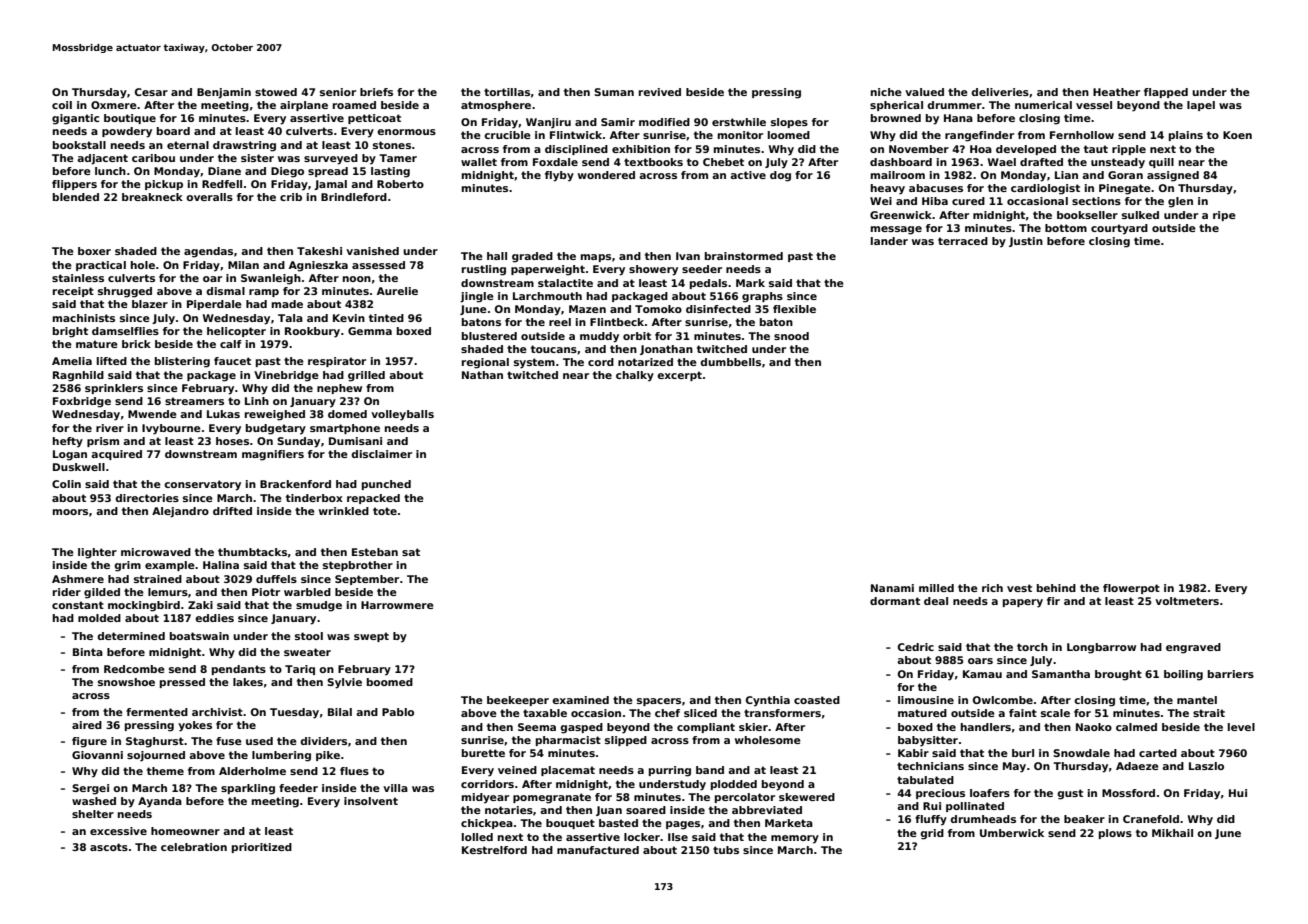 The height and width of the image is (924, 1308). Describe the element at coordinates (371, 801) in the image. I see `insolvent` at that location.
